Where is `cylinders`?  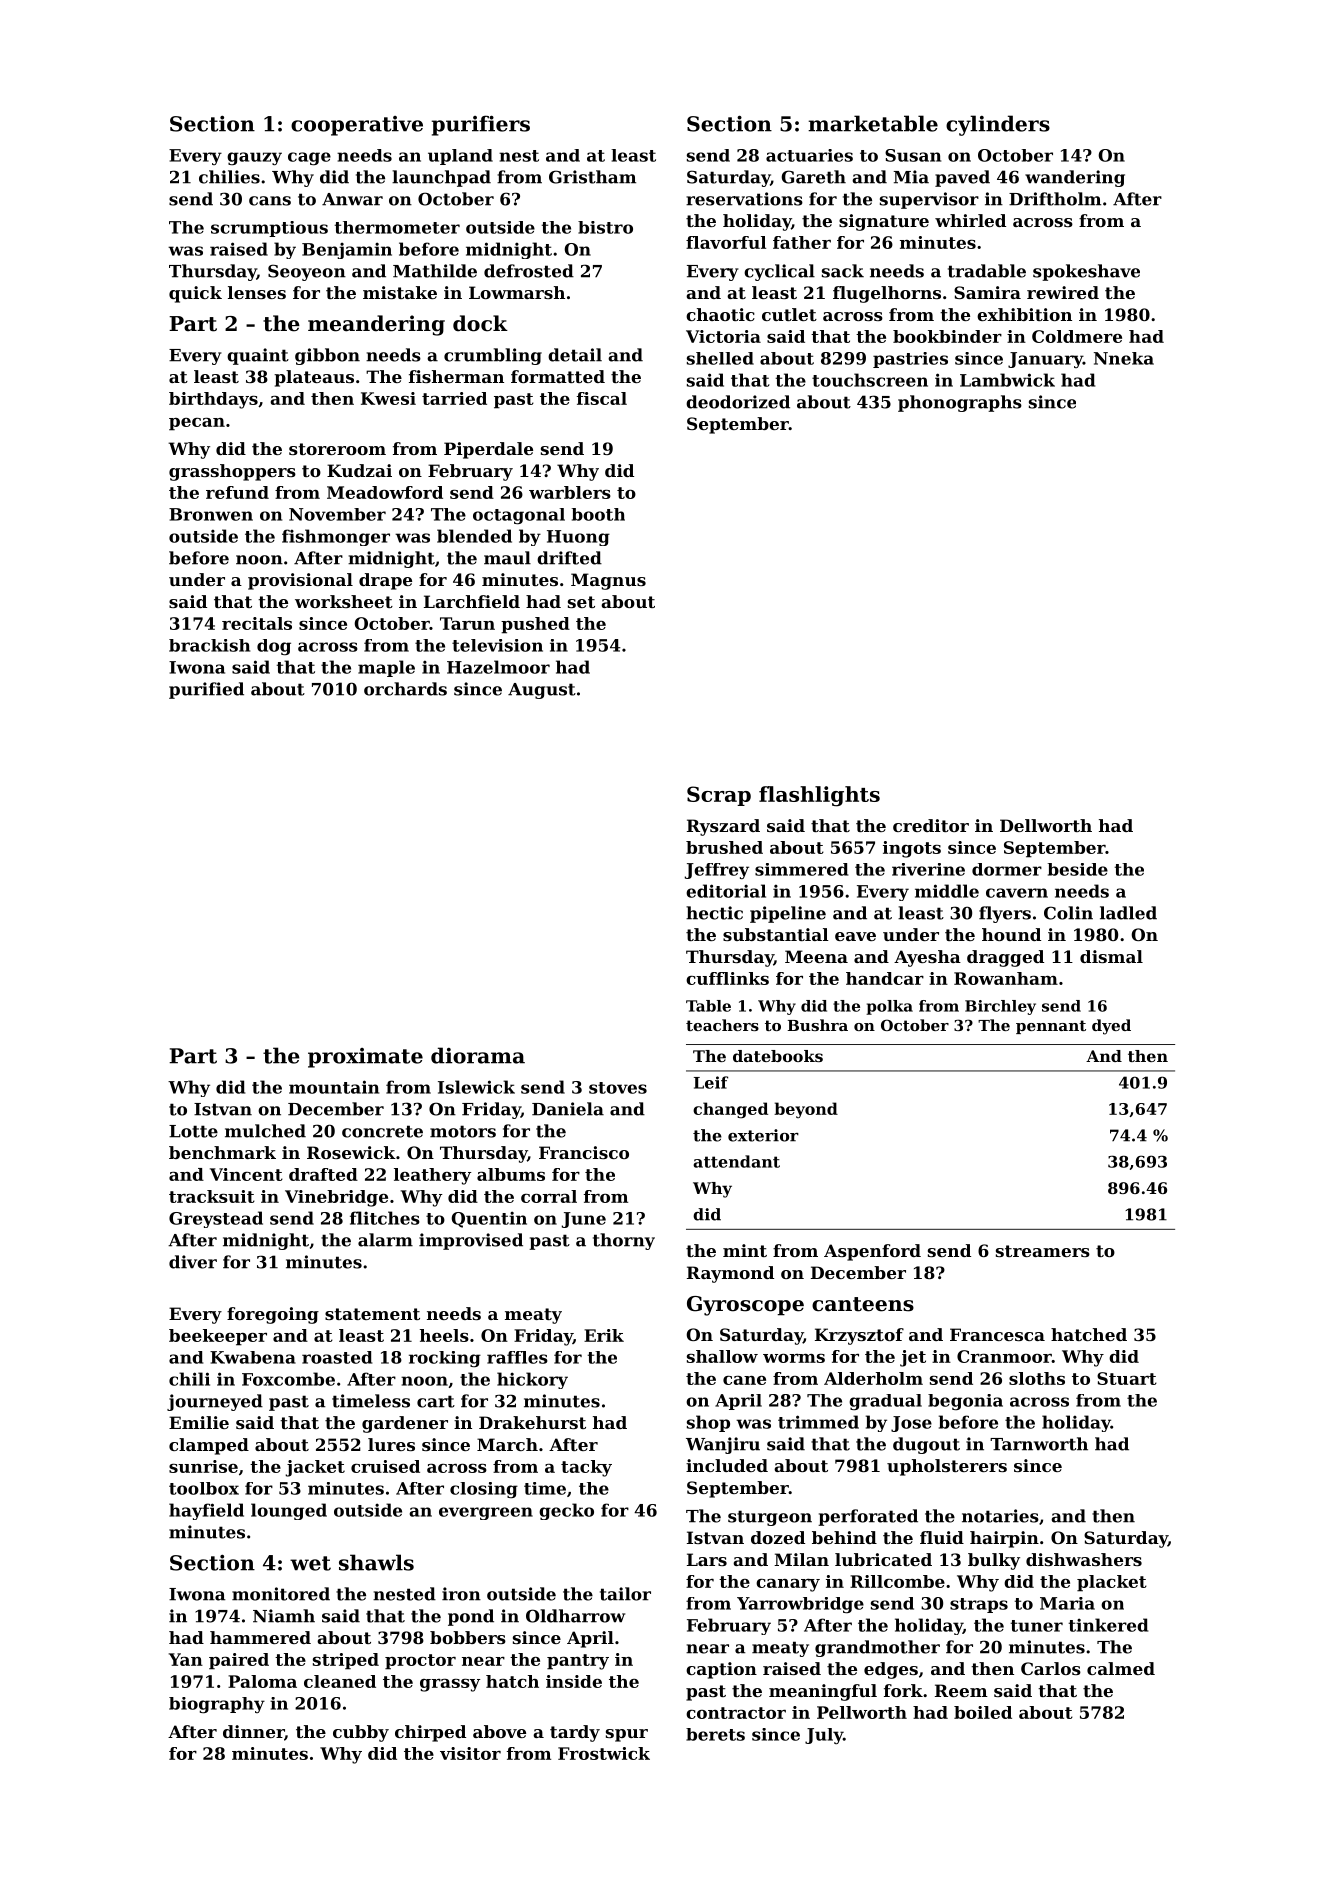
cylinders is located at coordinates (998, 125).
